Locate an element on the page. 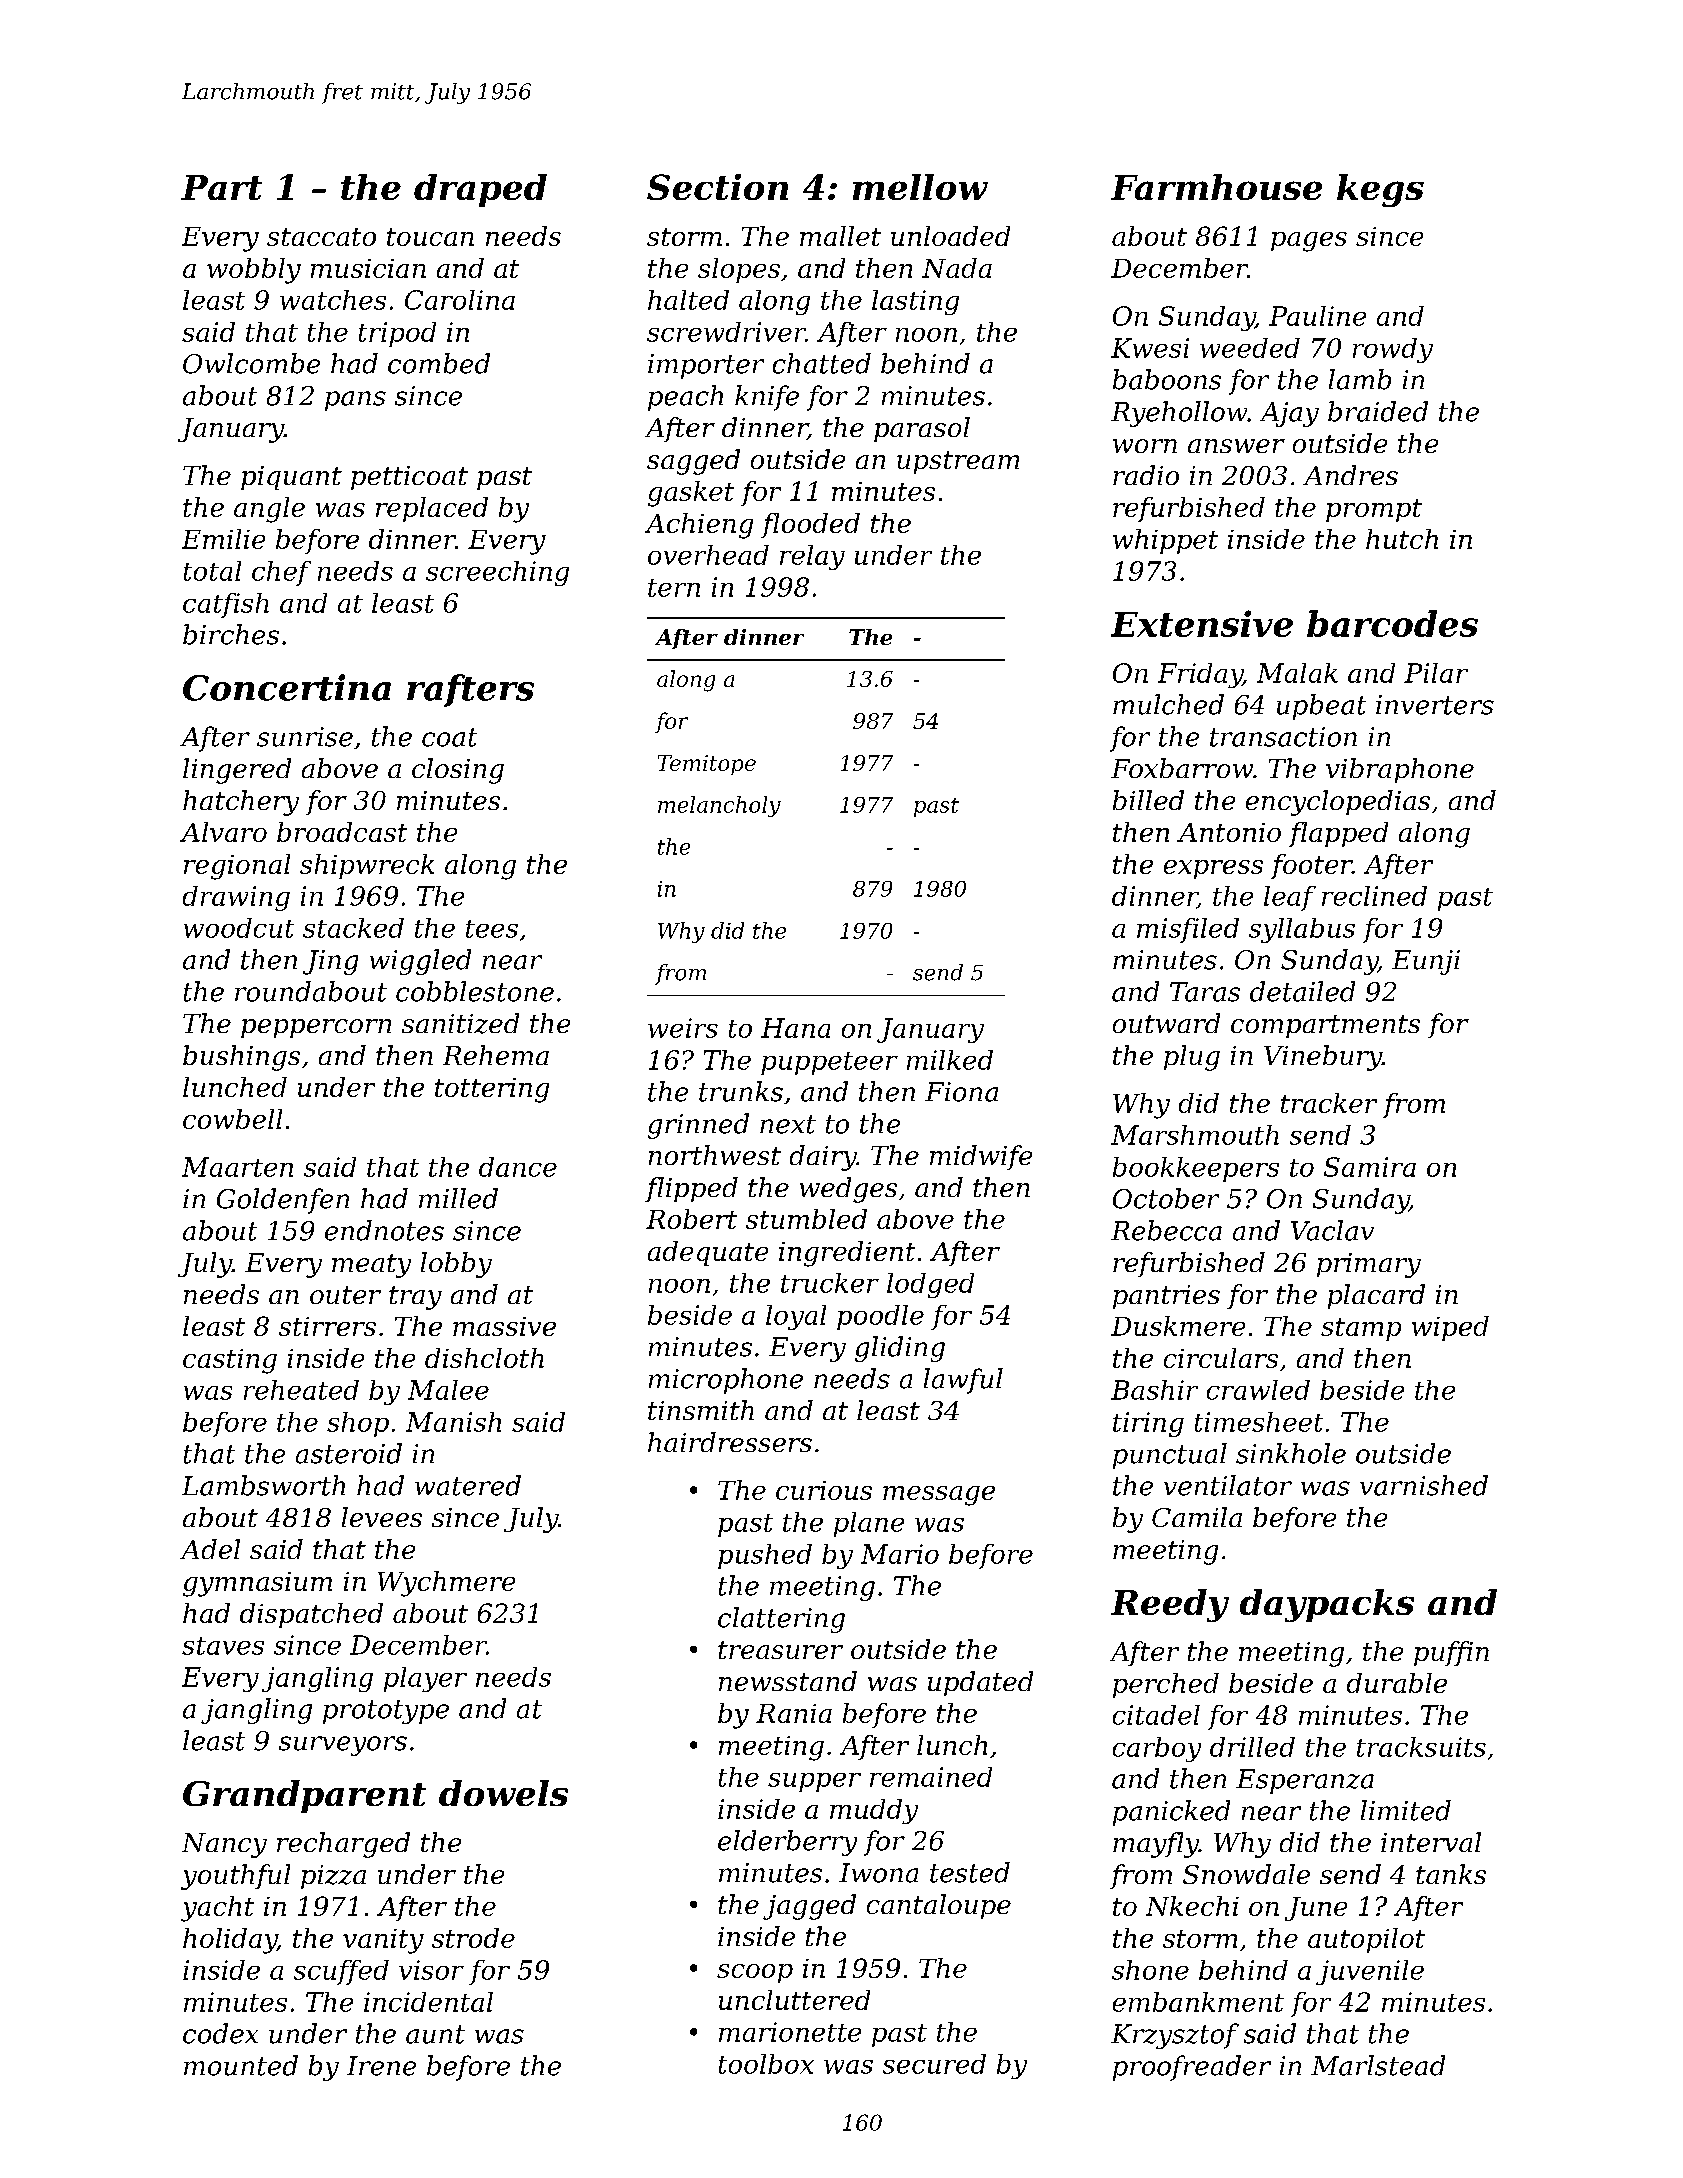  barcodes is located at coordinates (1392, 623).
